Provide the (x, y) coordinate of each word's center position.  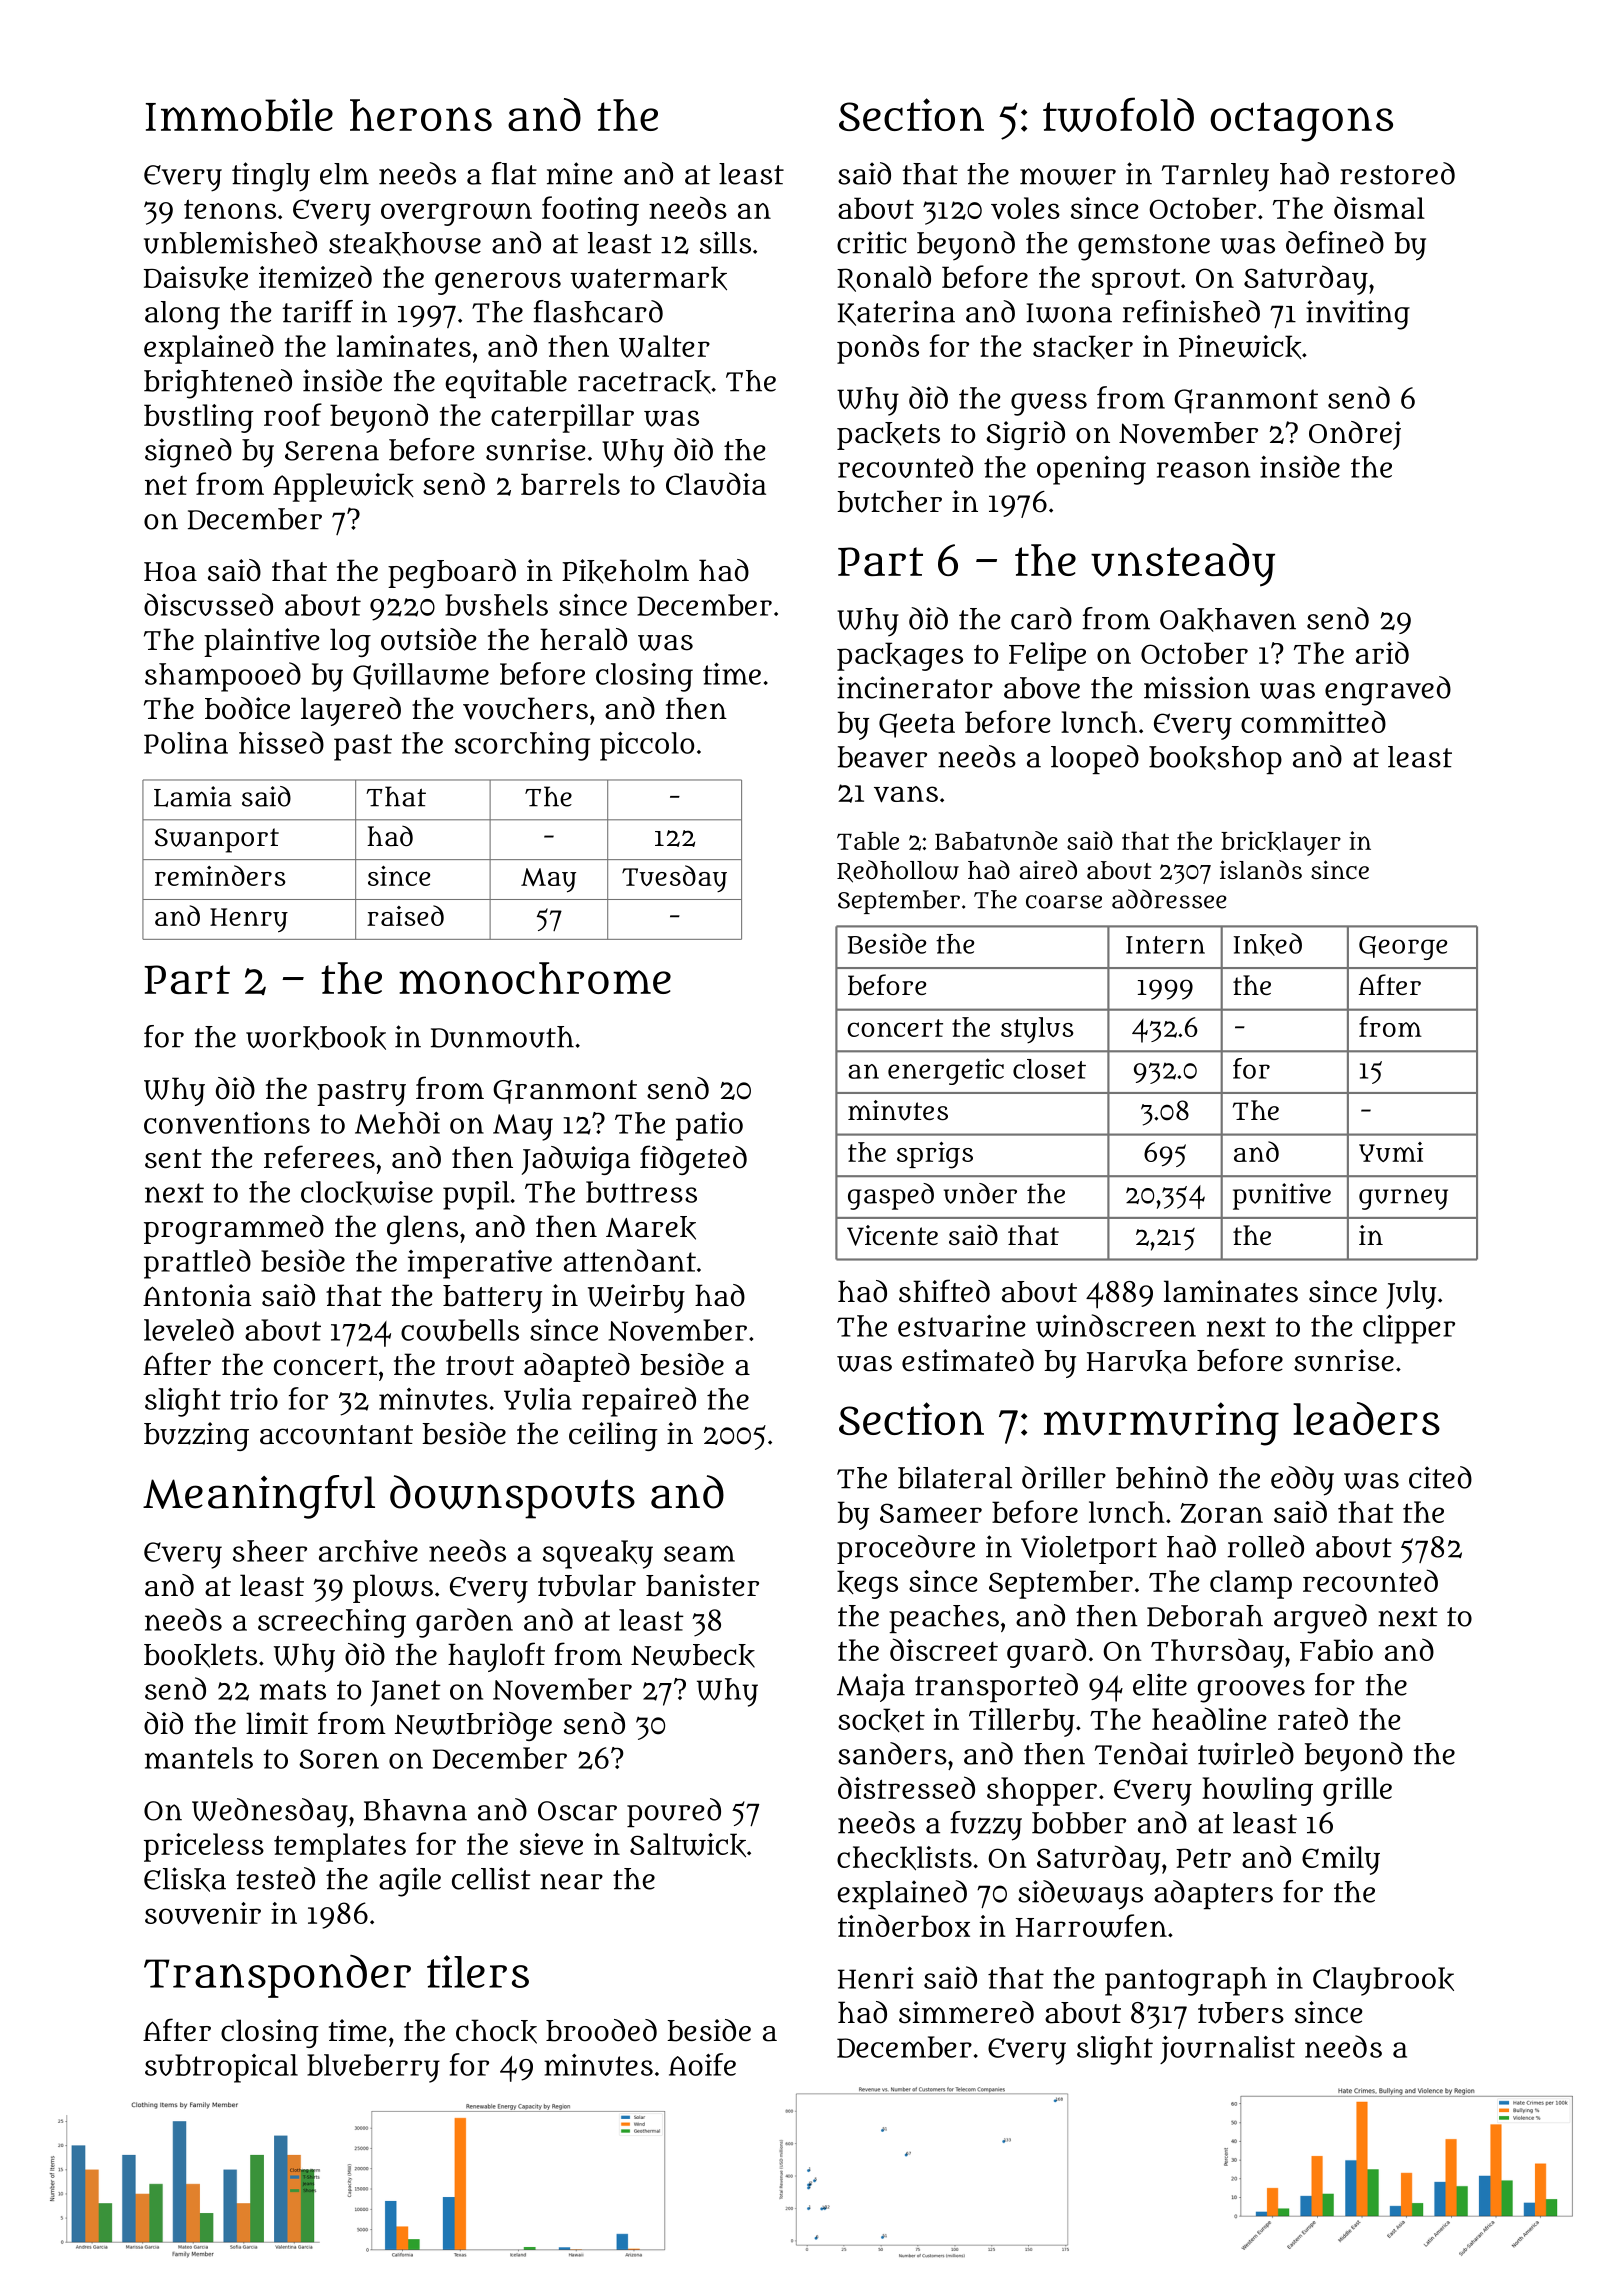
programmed (234, 1229)
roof (293, 414)
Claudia (716, 483)
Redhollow (898, 871)
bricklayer (1281, 843)
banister (702, 1585)
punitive (1282, 1196)
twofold (1118, 114)
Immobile (239, 115)
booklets (200, 1655)
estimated (968, 1360)
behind (1162, 1477)
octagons (1301, 122)
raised (405, 915)
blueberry (373, 2068)
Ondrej (1355, 435)
